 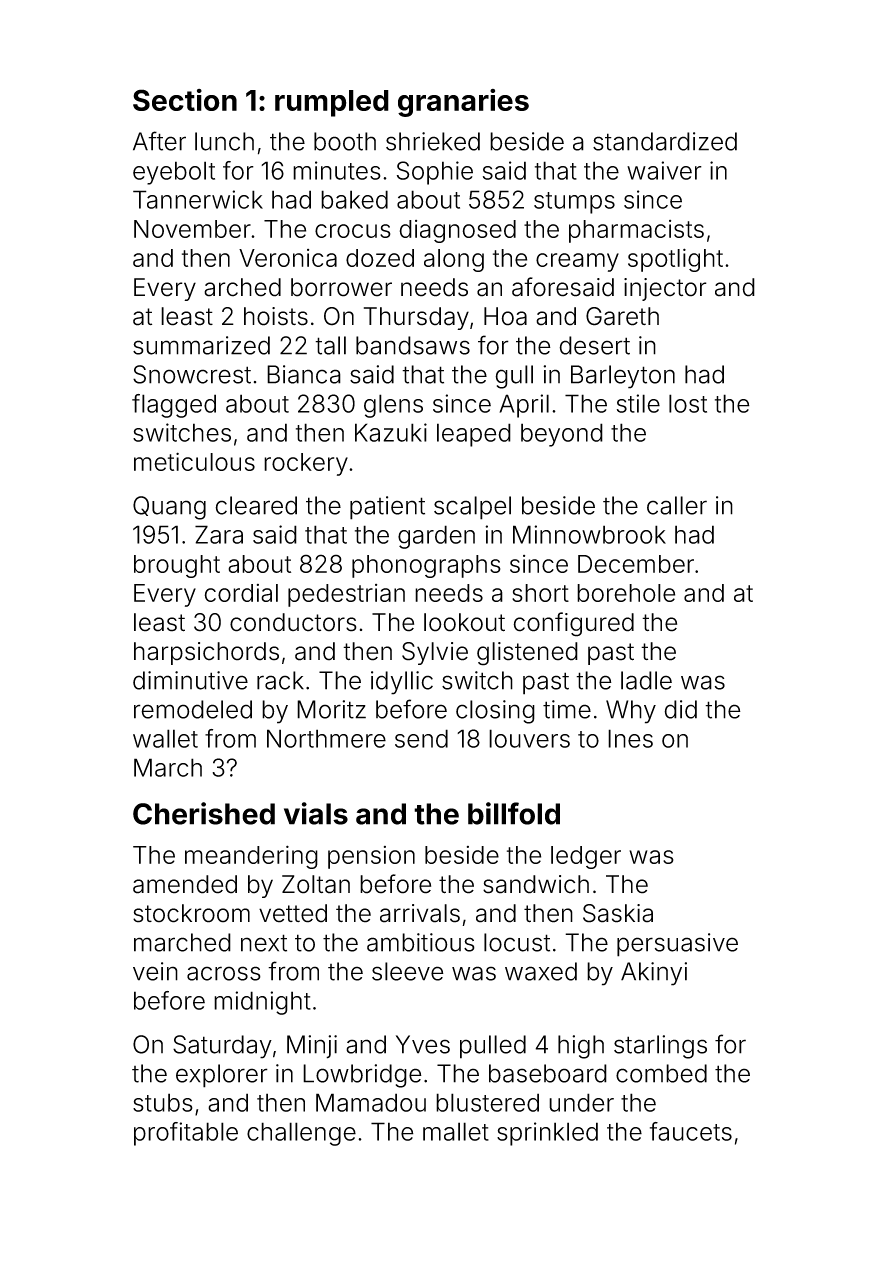 I want to click on blustered, so click(x=487, y=1102).
